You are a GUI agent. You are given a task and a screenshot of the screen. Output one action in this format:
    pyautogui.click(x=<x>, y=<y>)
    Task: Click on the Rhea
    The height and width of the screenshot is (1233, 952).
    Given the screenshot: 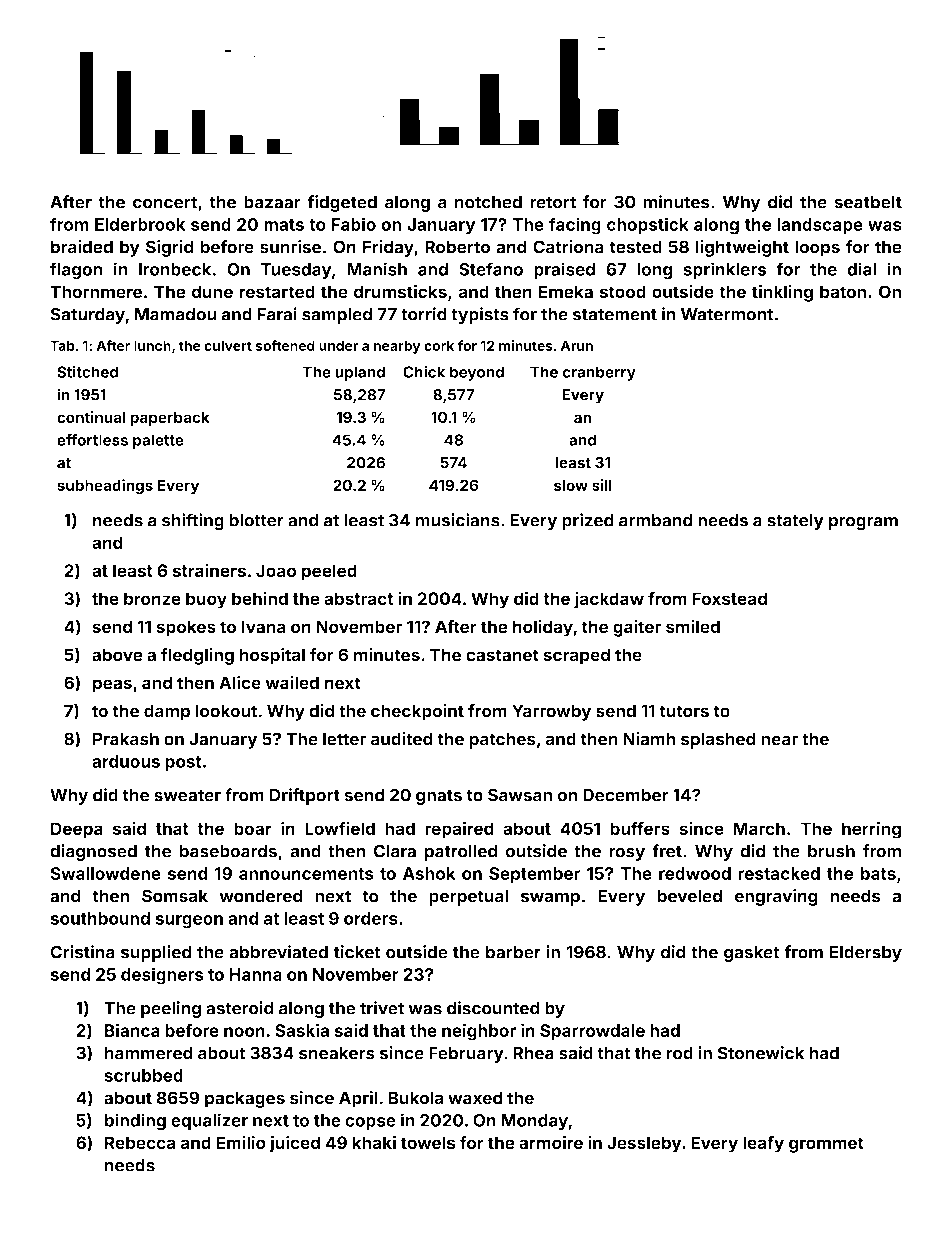 What is the action you would take?
    pyautogui.click(x=533, y=1053)
